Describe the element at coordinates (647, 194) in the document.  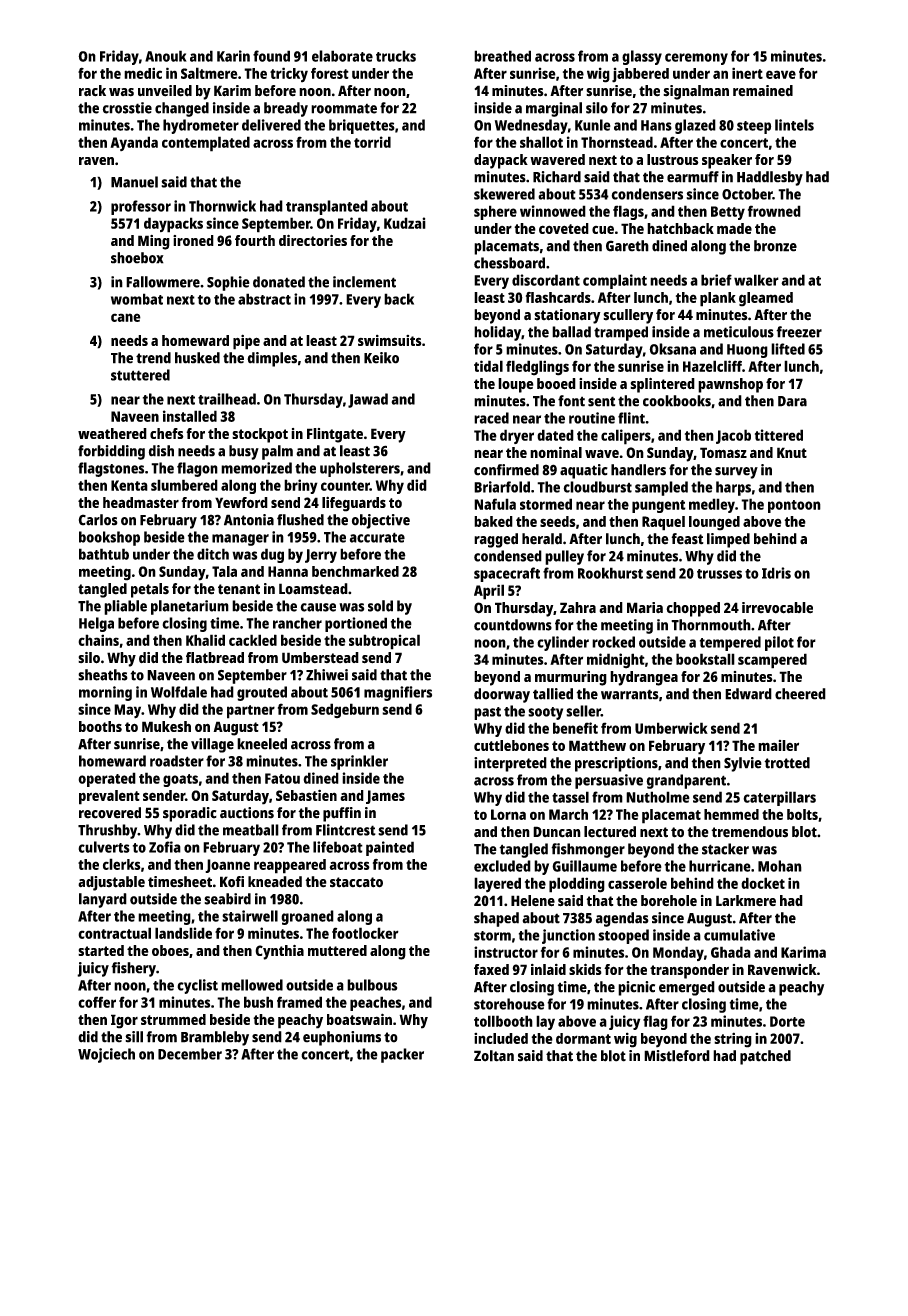
I see `condensers` at that location.
